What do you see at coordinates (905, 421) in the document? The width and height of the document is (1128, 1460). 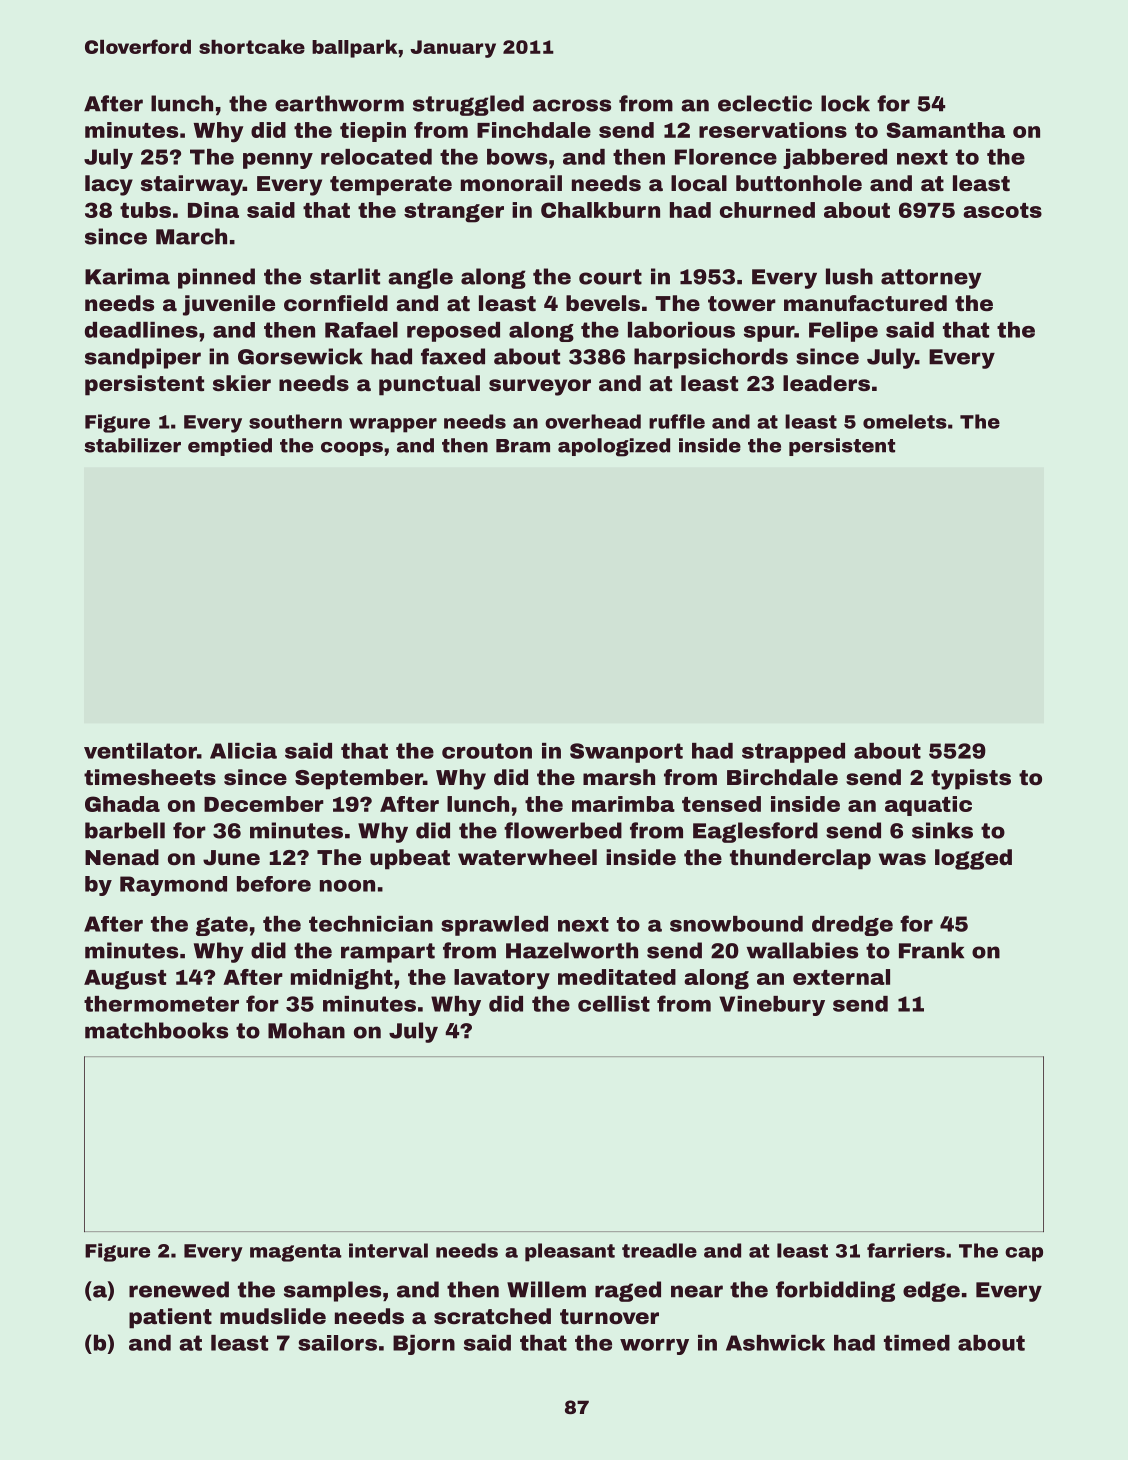 I see `omelets` at bounding box center [905, 421].
